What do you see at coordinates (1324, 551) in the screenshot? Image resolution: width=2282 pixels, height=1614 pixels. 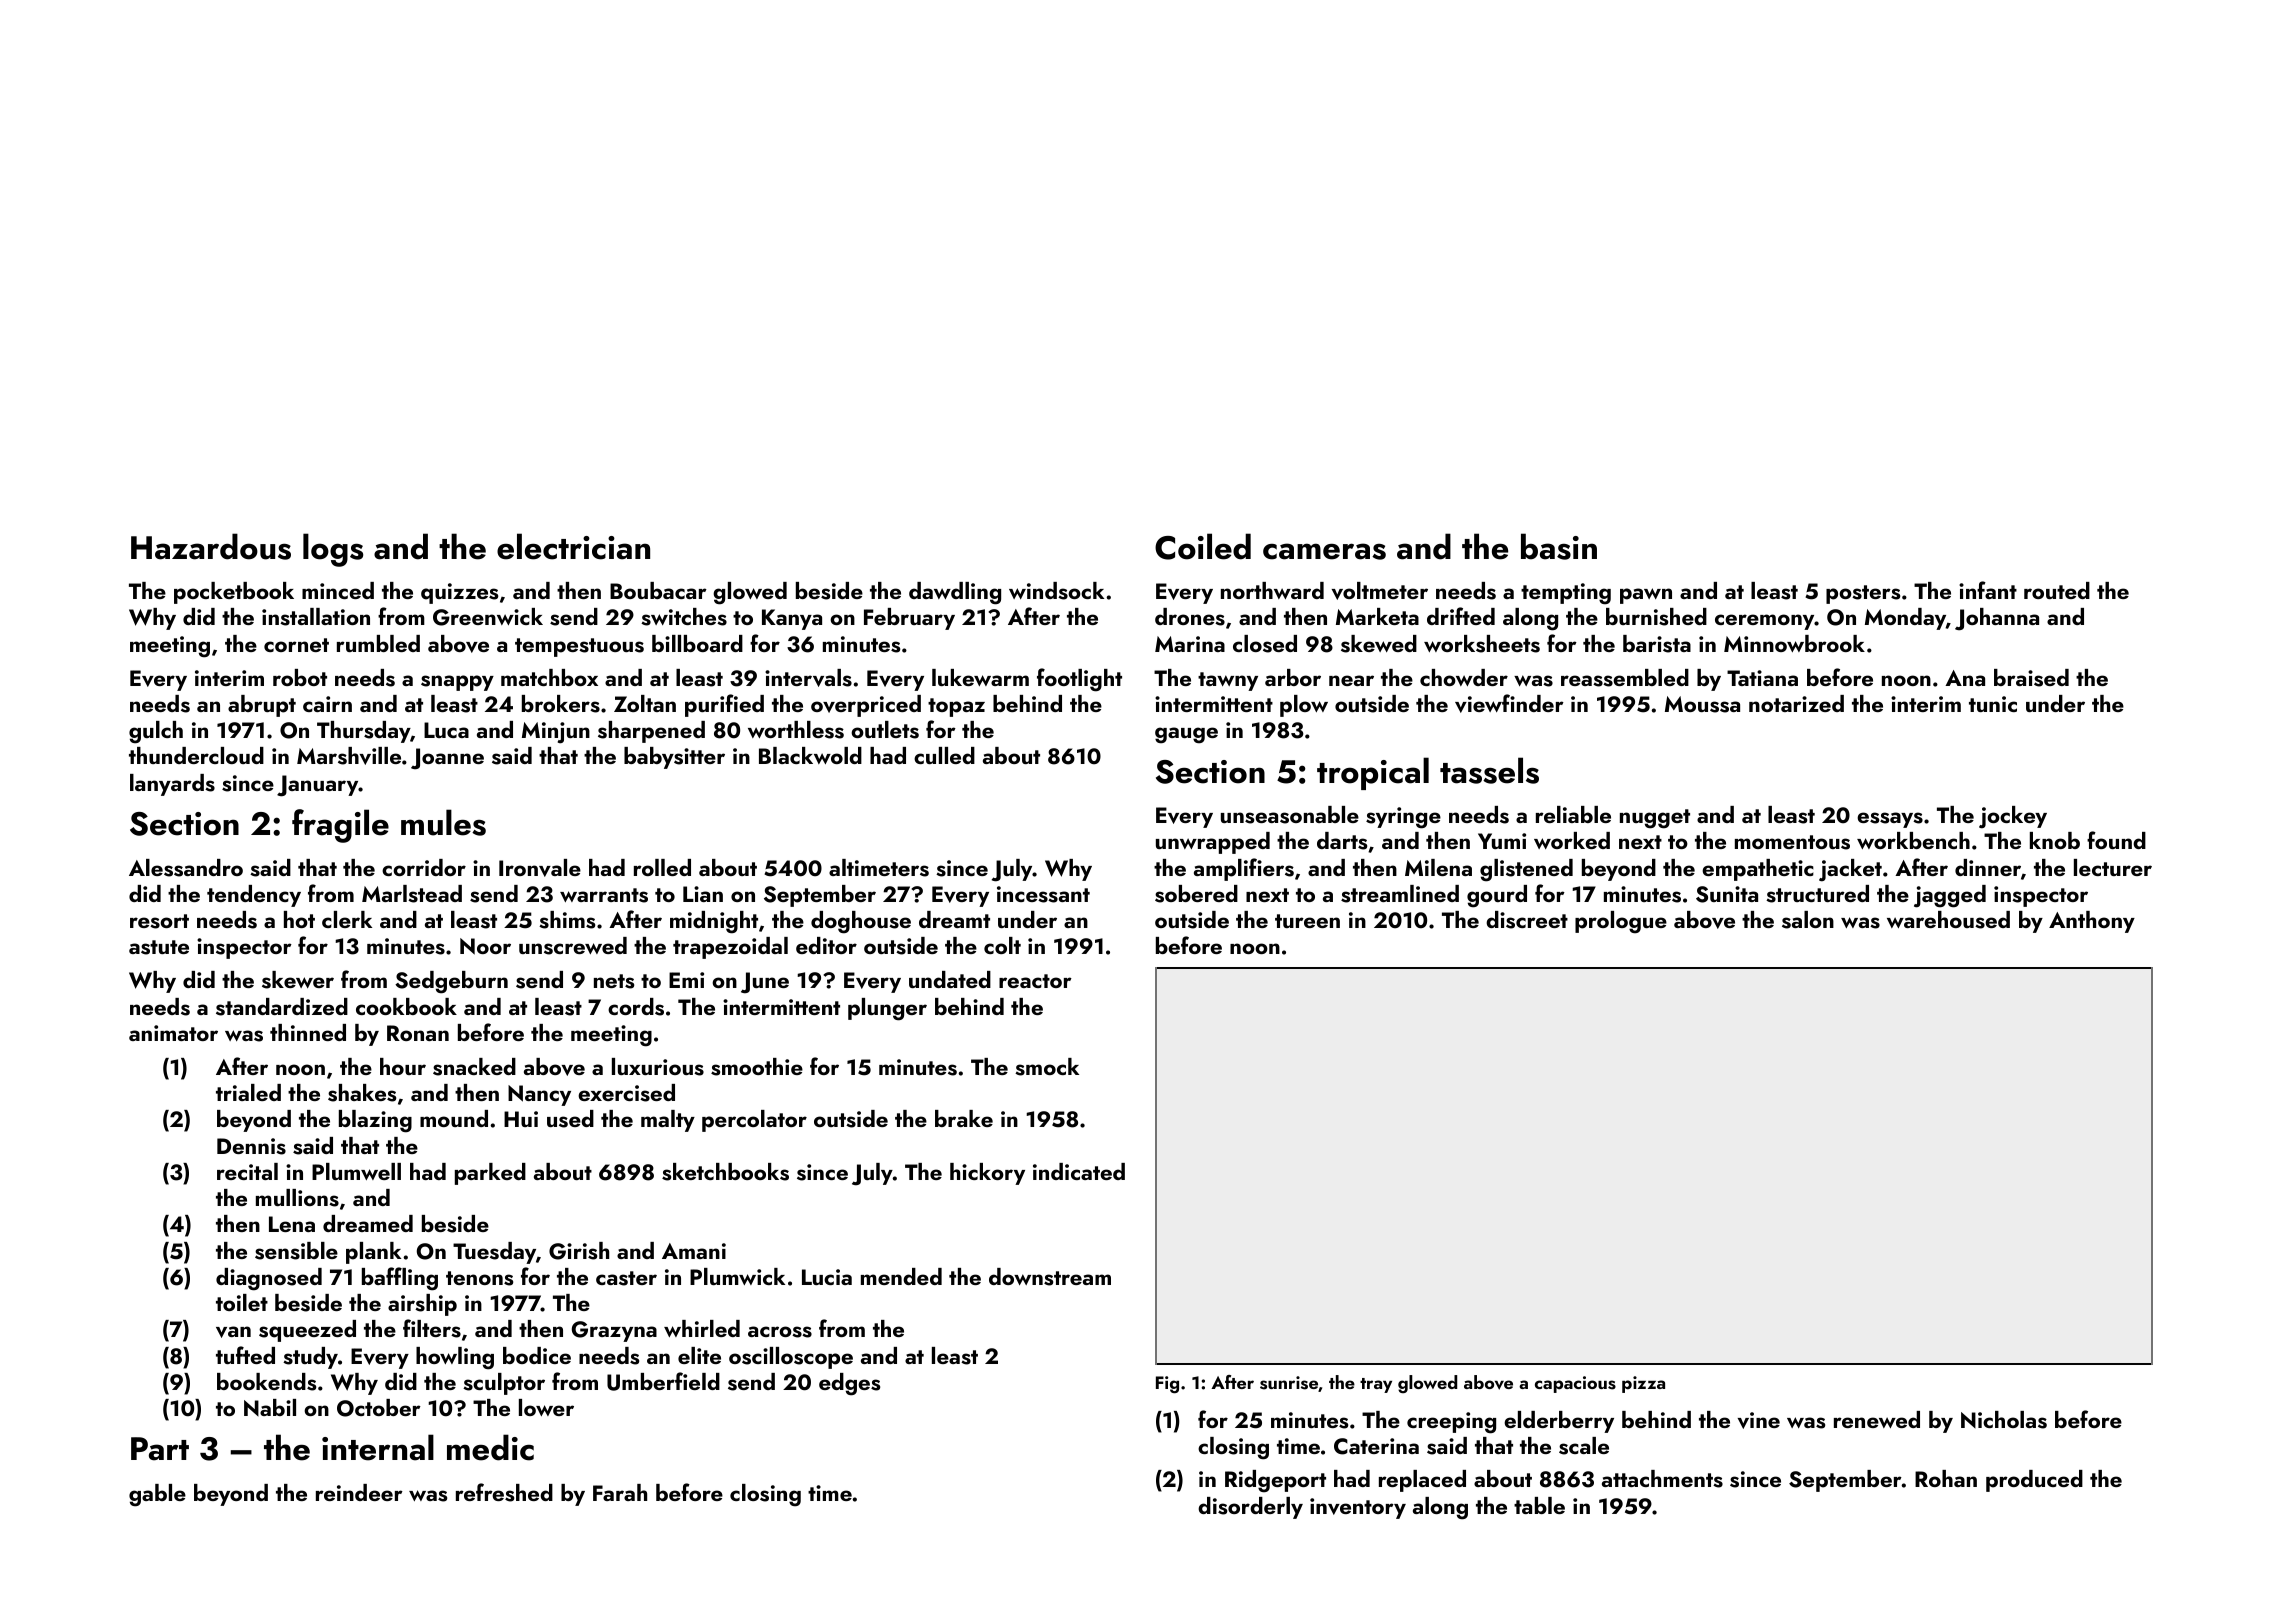 I see `cameras` at bounding box center [1324, 551].
